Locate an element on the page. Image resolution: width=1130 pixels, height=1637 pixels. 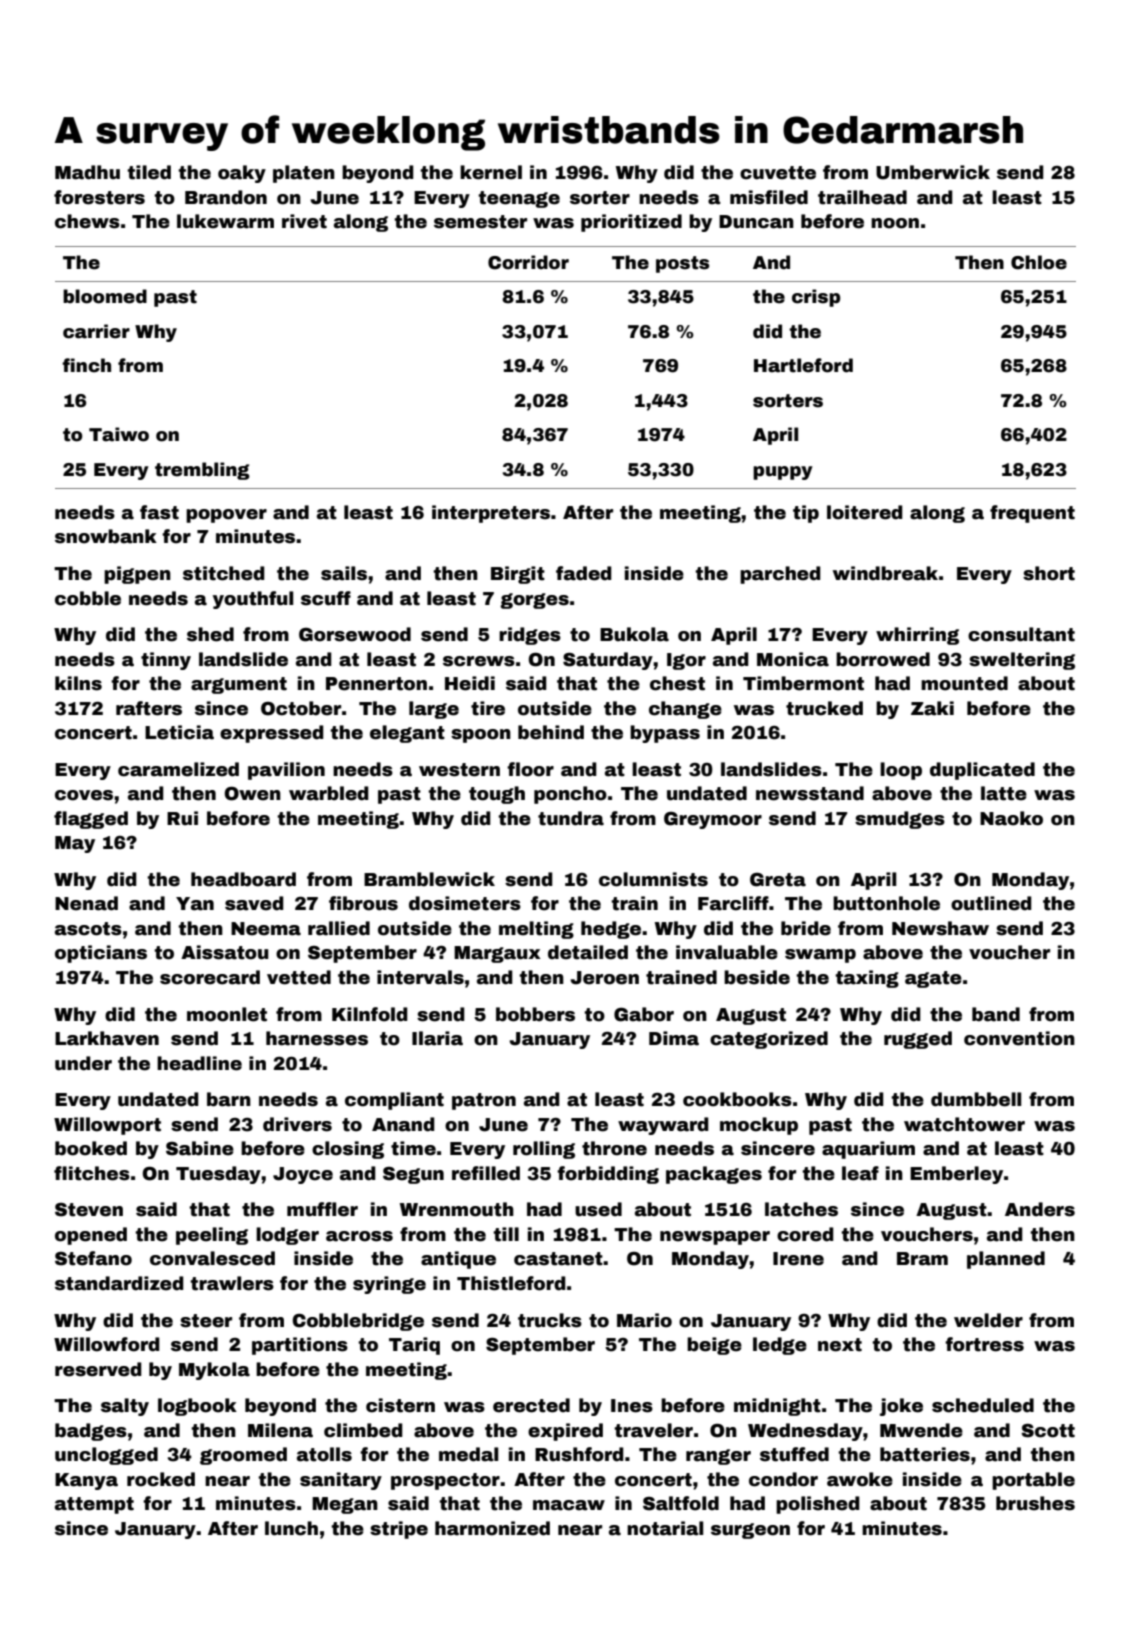
logbook is located at coordinates (197, 1407).
